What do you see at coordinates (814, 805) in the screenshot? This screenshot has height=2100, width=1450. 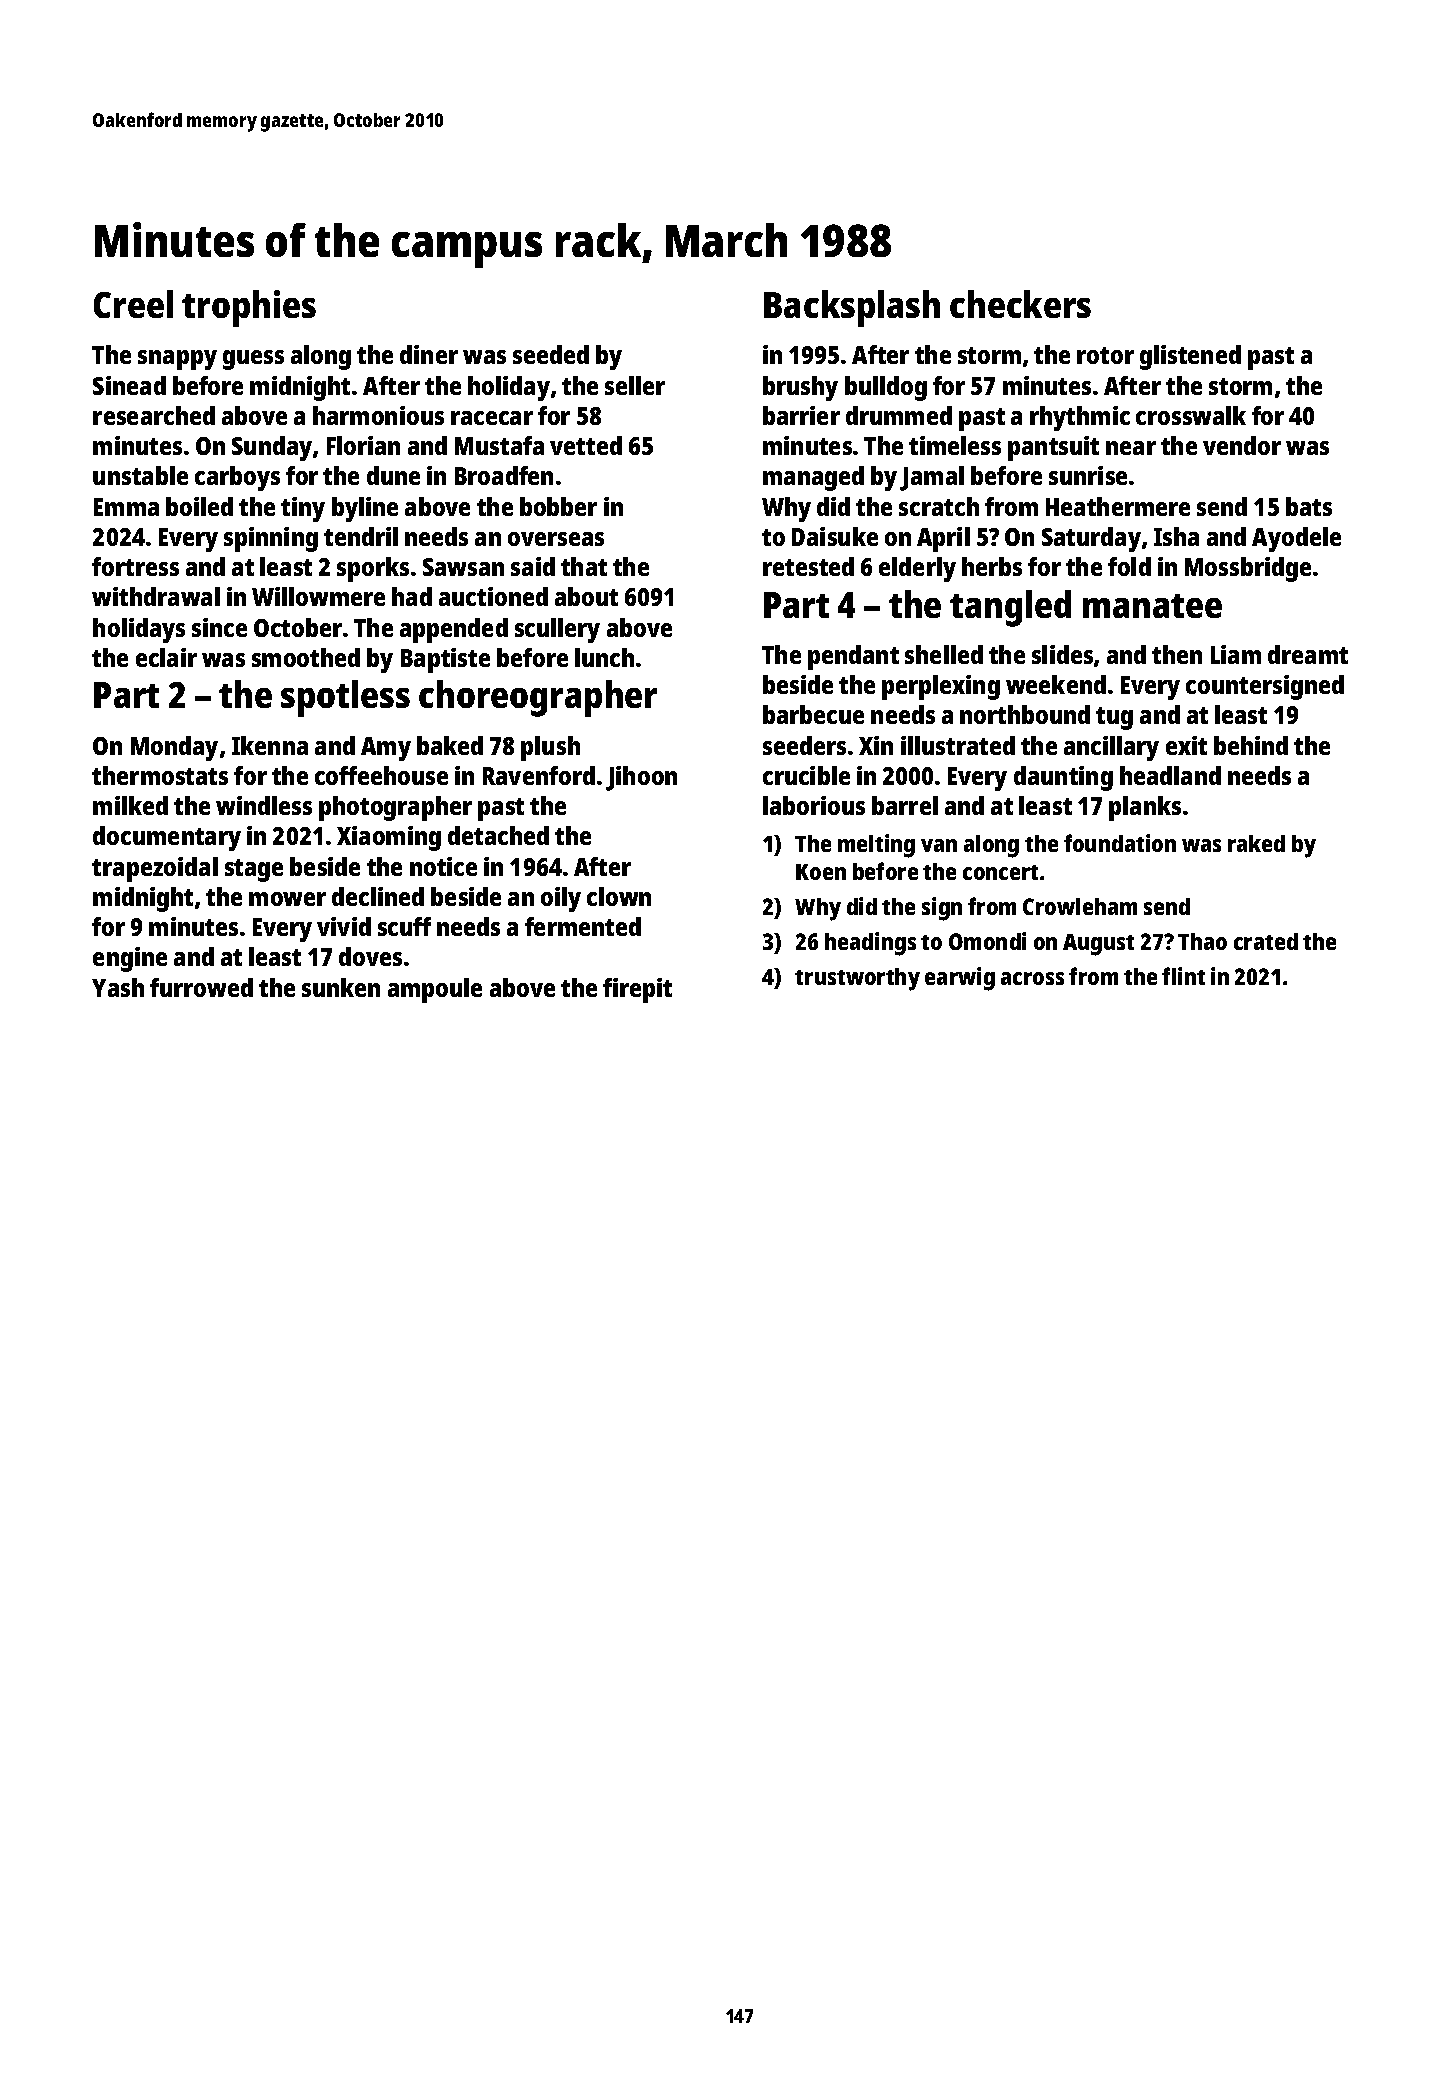 I see `laborious` at bounding box center [814, 805].
